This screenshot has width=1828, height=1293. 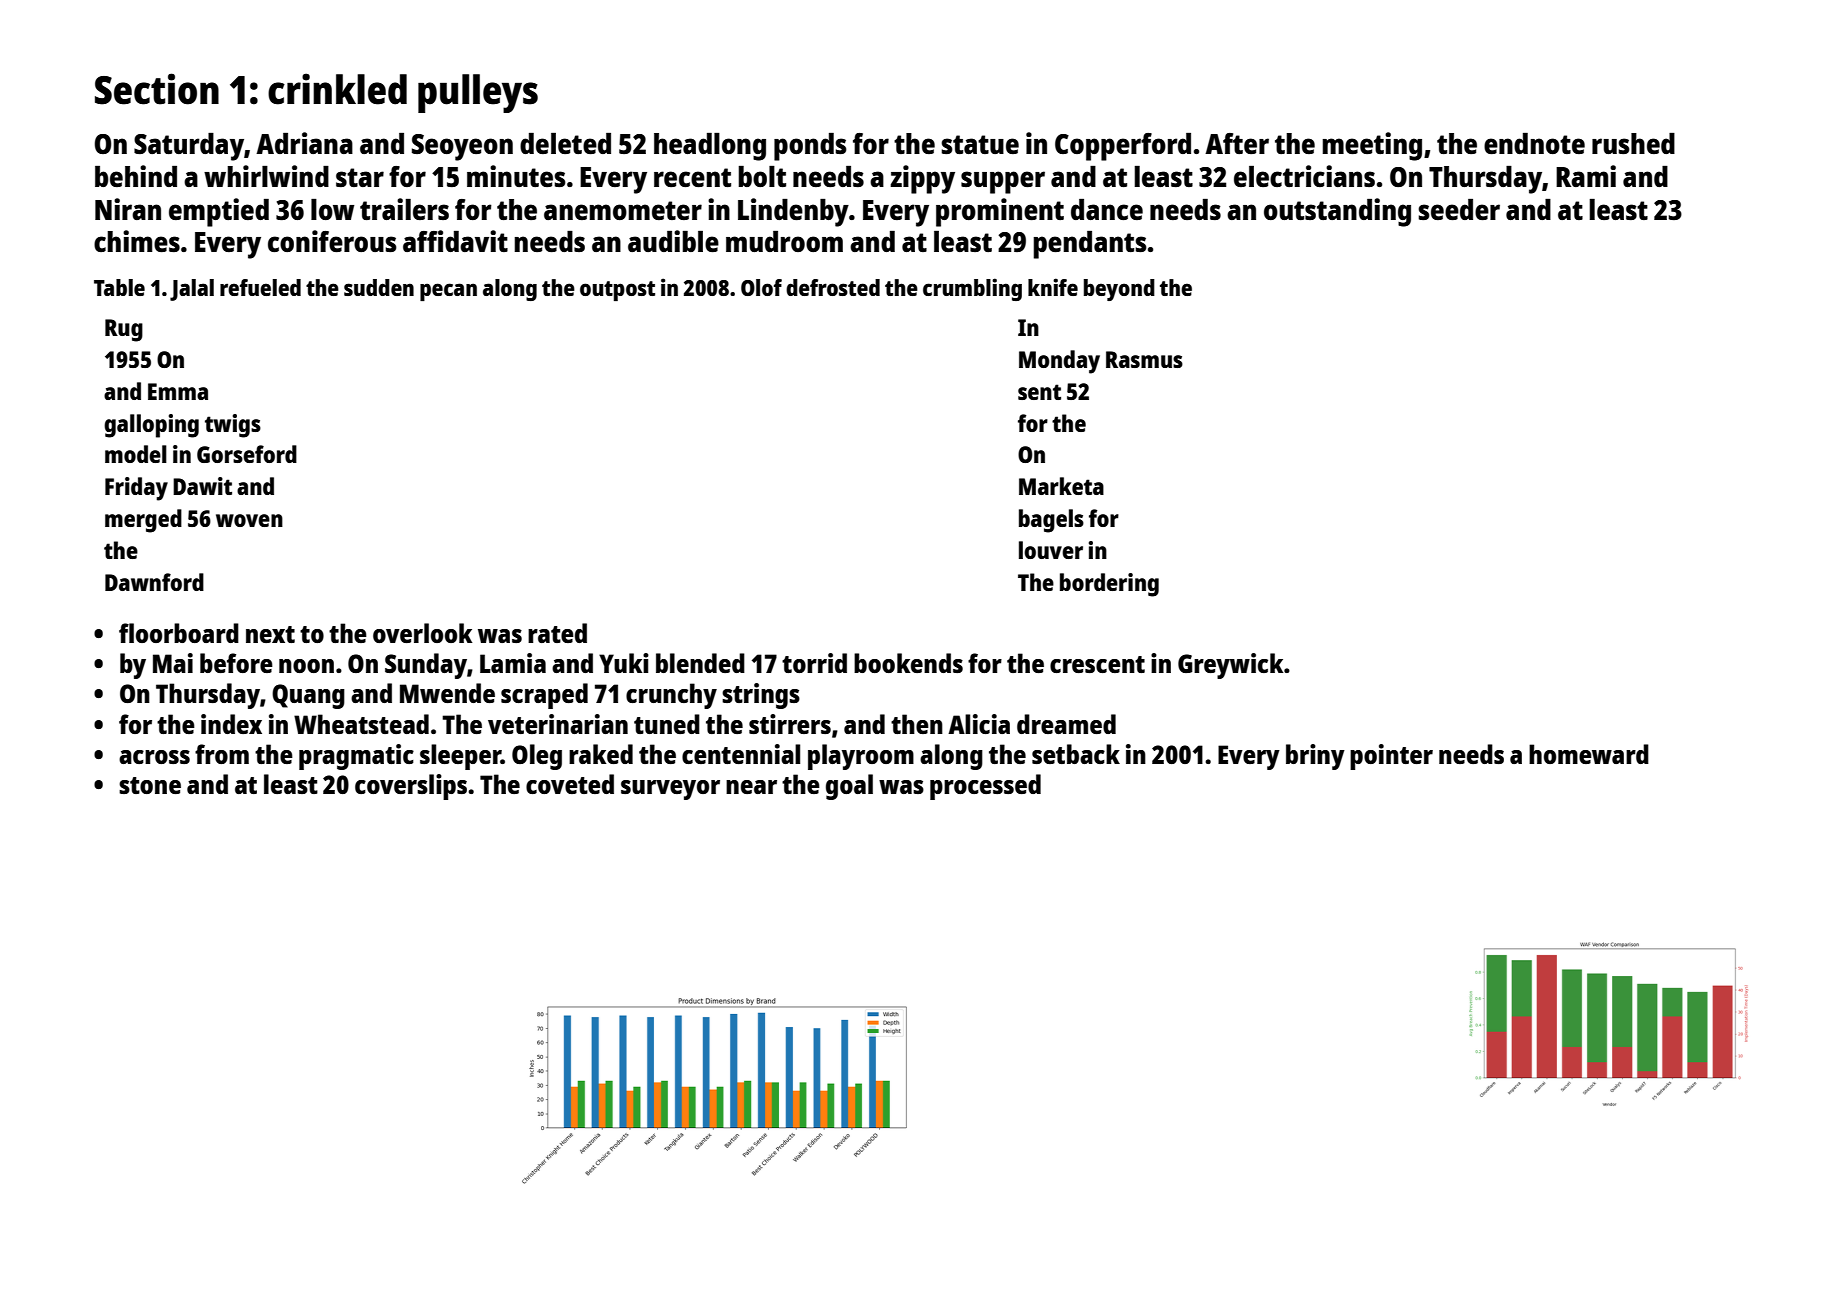 I want to click on beyond, so click(x=1119, y=290).
